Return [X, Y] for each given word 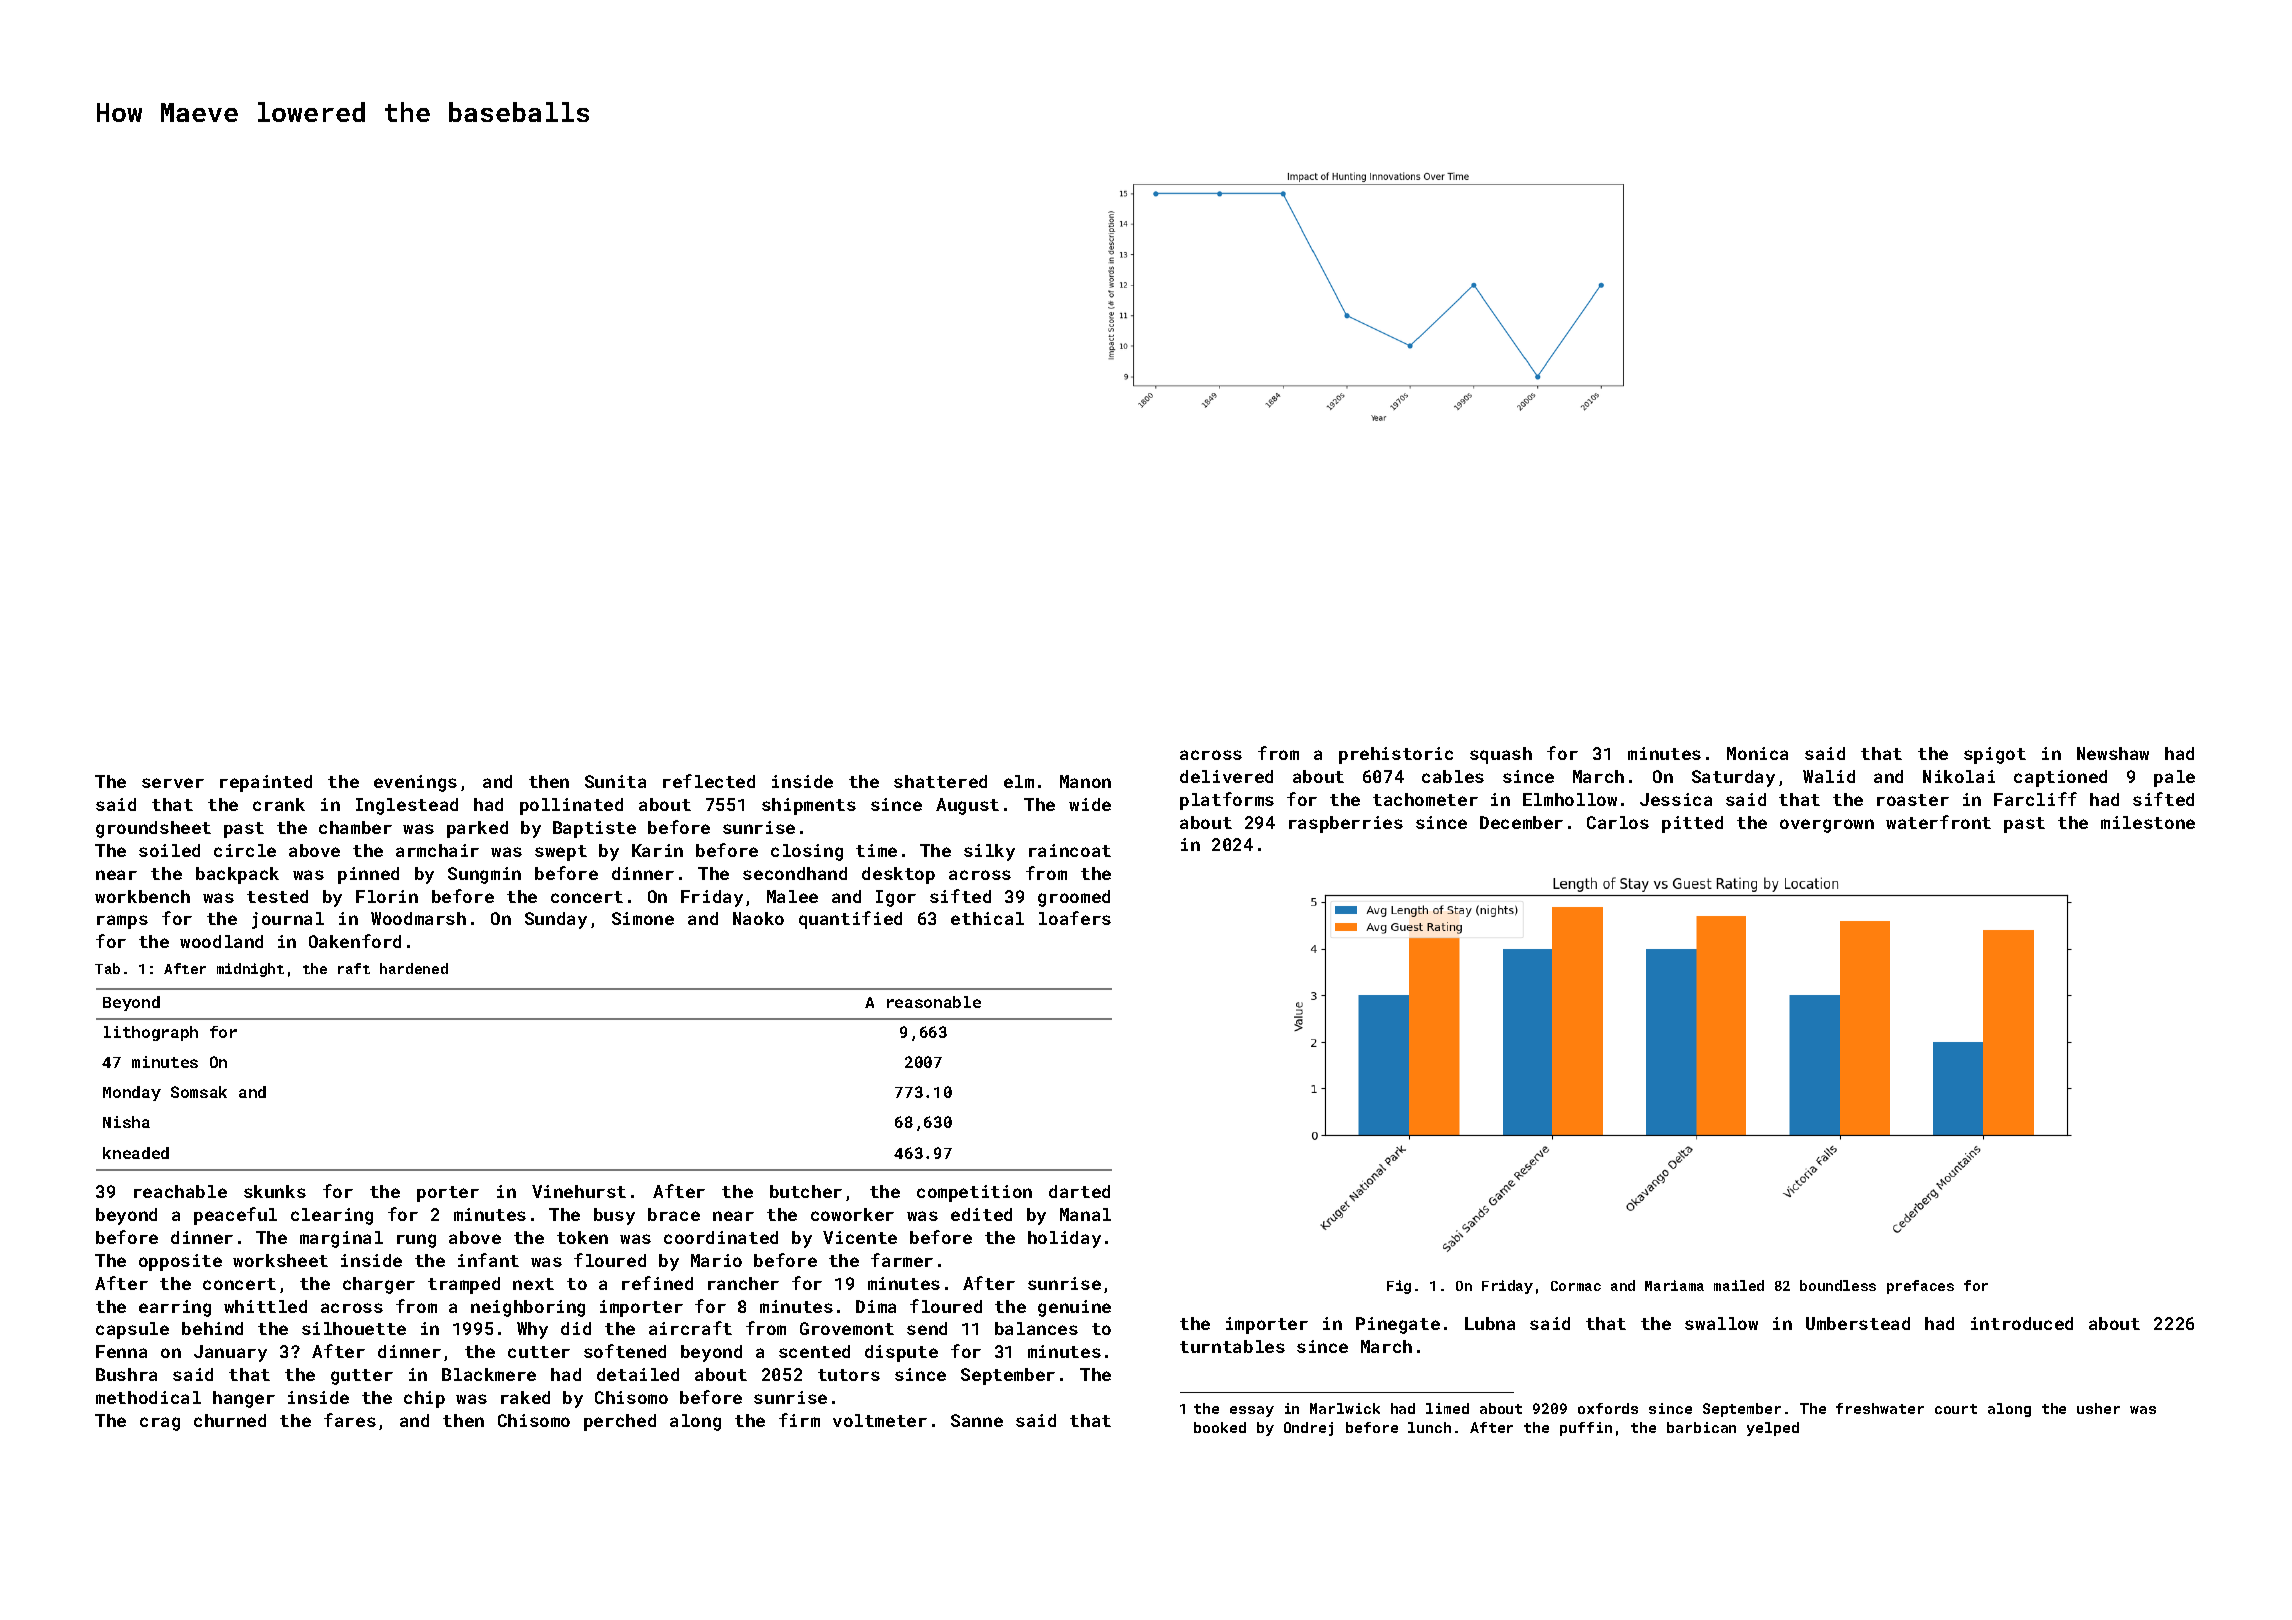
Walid [1829, 776]
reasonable [934, 1002]
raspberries [1346, 824]
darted [1079, 1191]
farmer [902, 1260]
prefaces [1920, 1287]
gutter [362, 1377]
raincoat [1070, 850]
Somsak [199, 1092]
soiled [169, 850]
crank [279, 804]
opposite [180, 1262]
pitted [1692, 824]
